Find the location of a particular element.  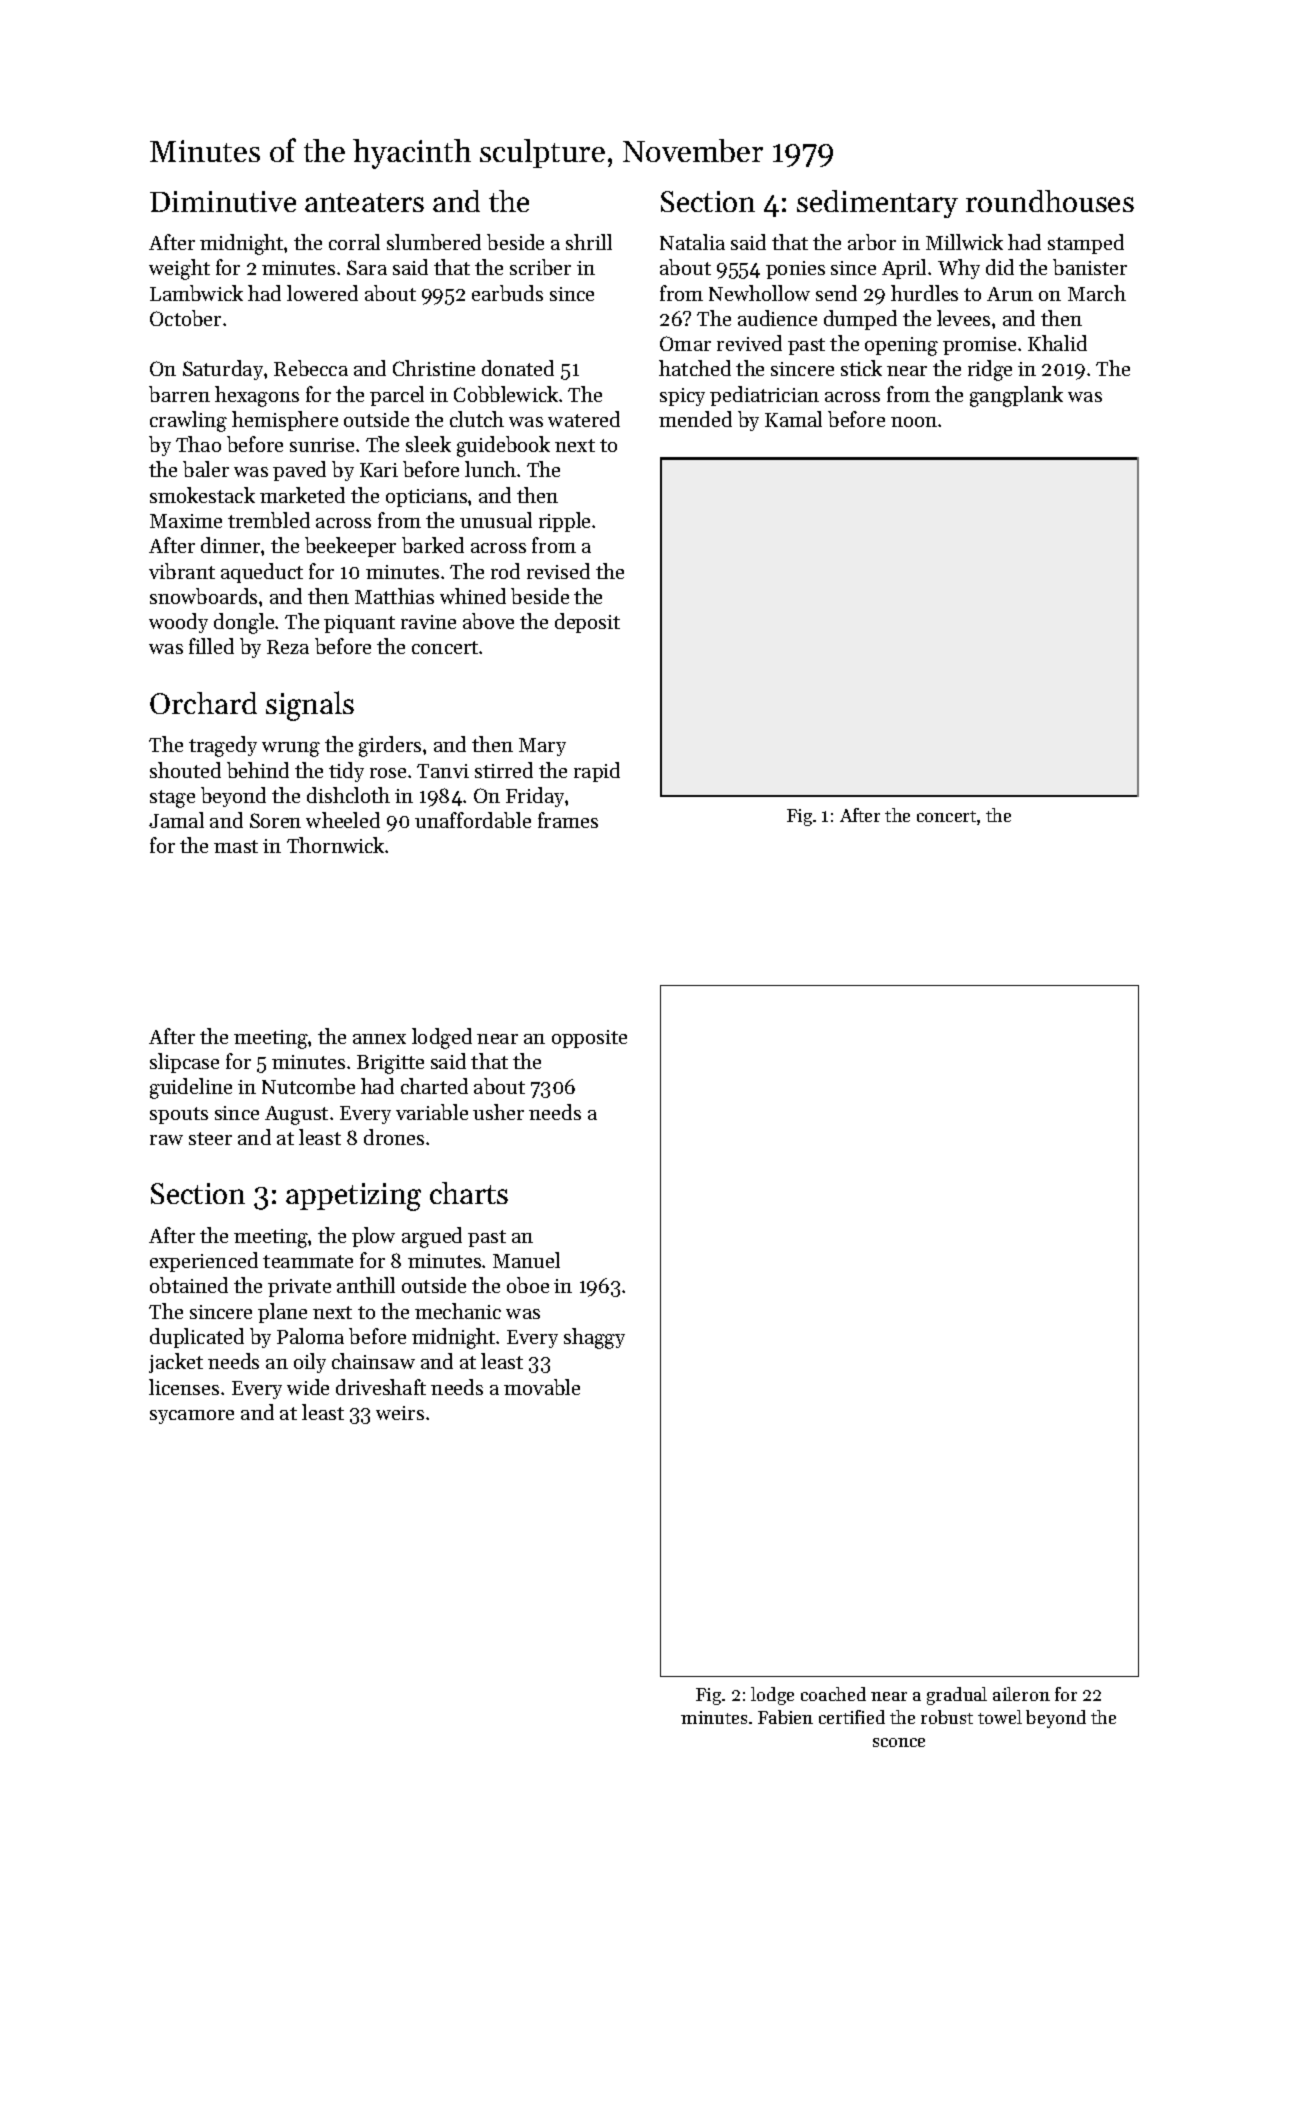

August is located at coordinates (296, 1115).
